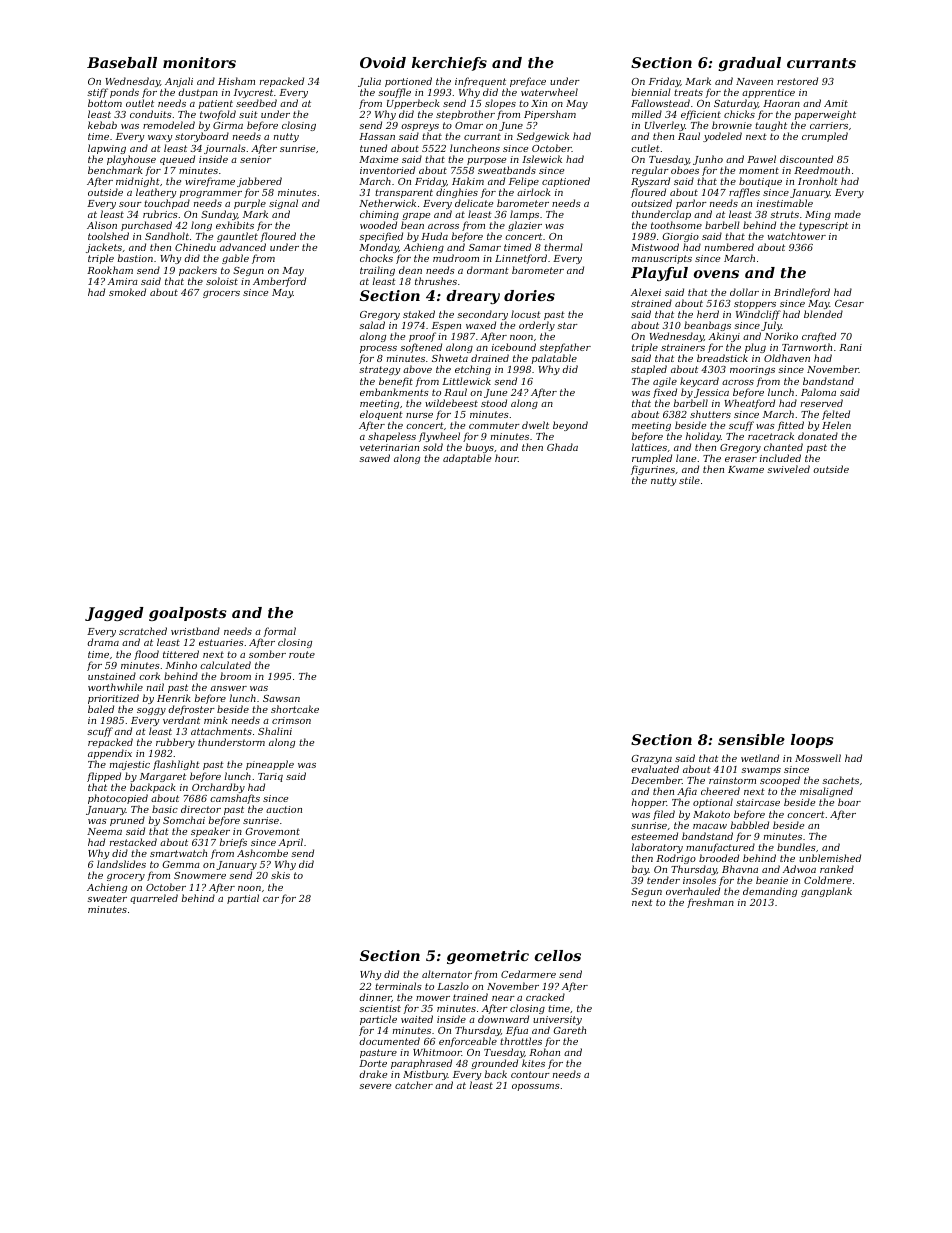  What do you see at coordinates (374, 458) in the screenshot?
I see `sawed` at bounding box center [374, 458].
